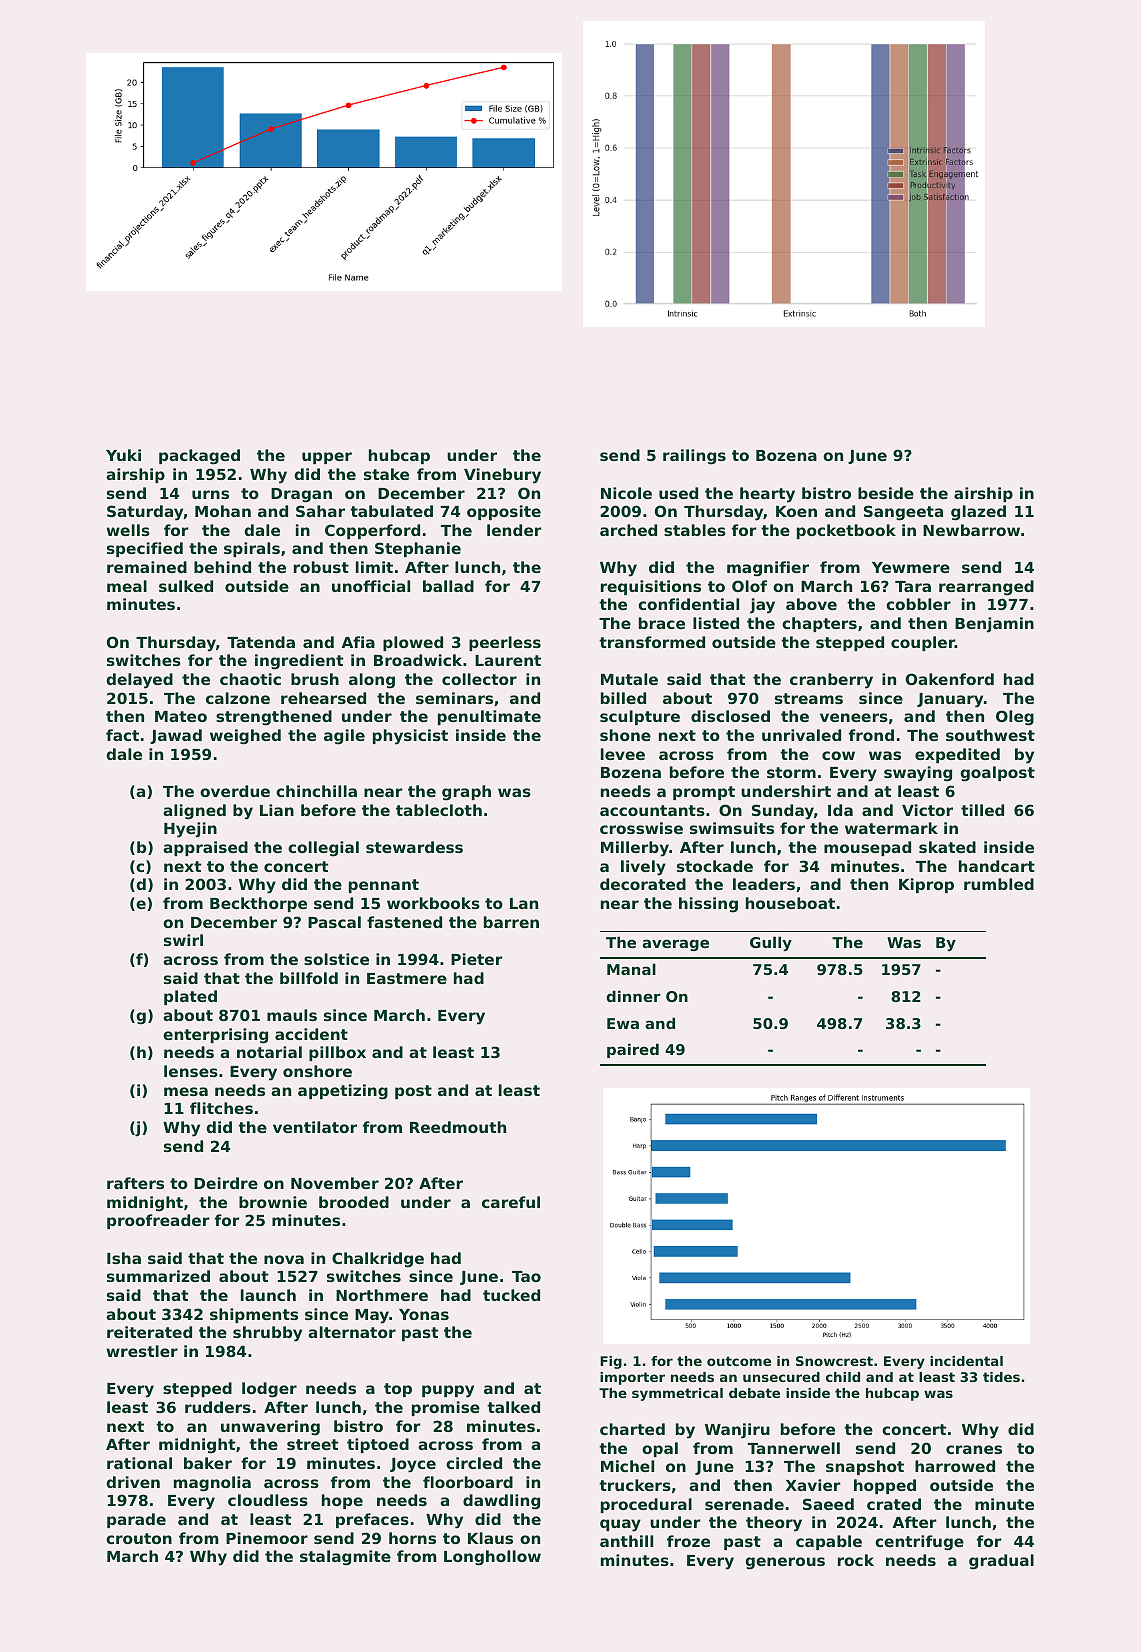  Describe the element at coordinates (1001, 1377) in the page. I see `tides` at that location.
